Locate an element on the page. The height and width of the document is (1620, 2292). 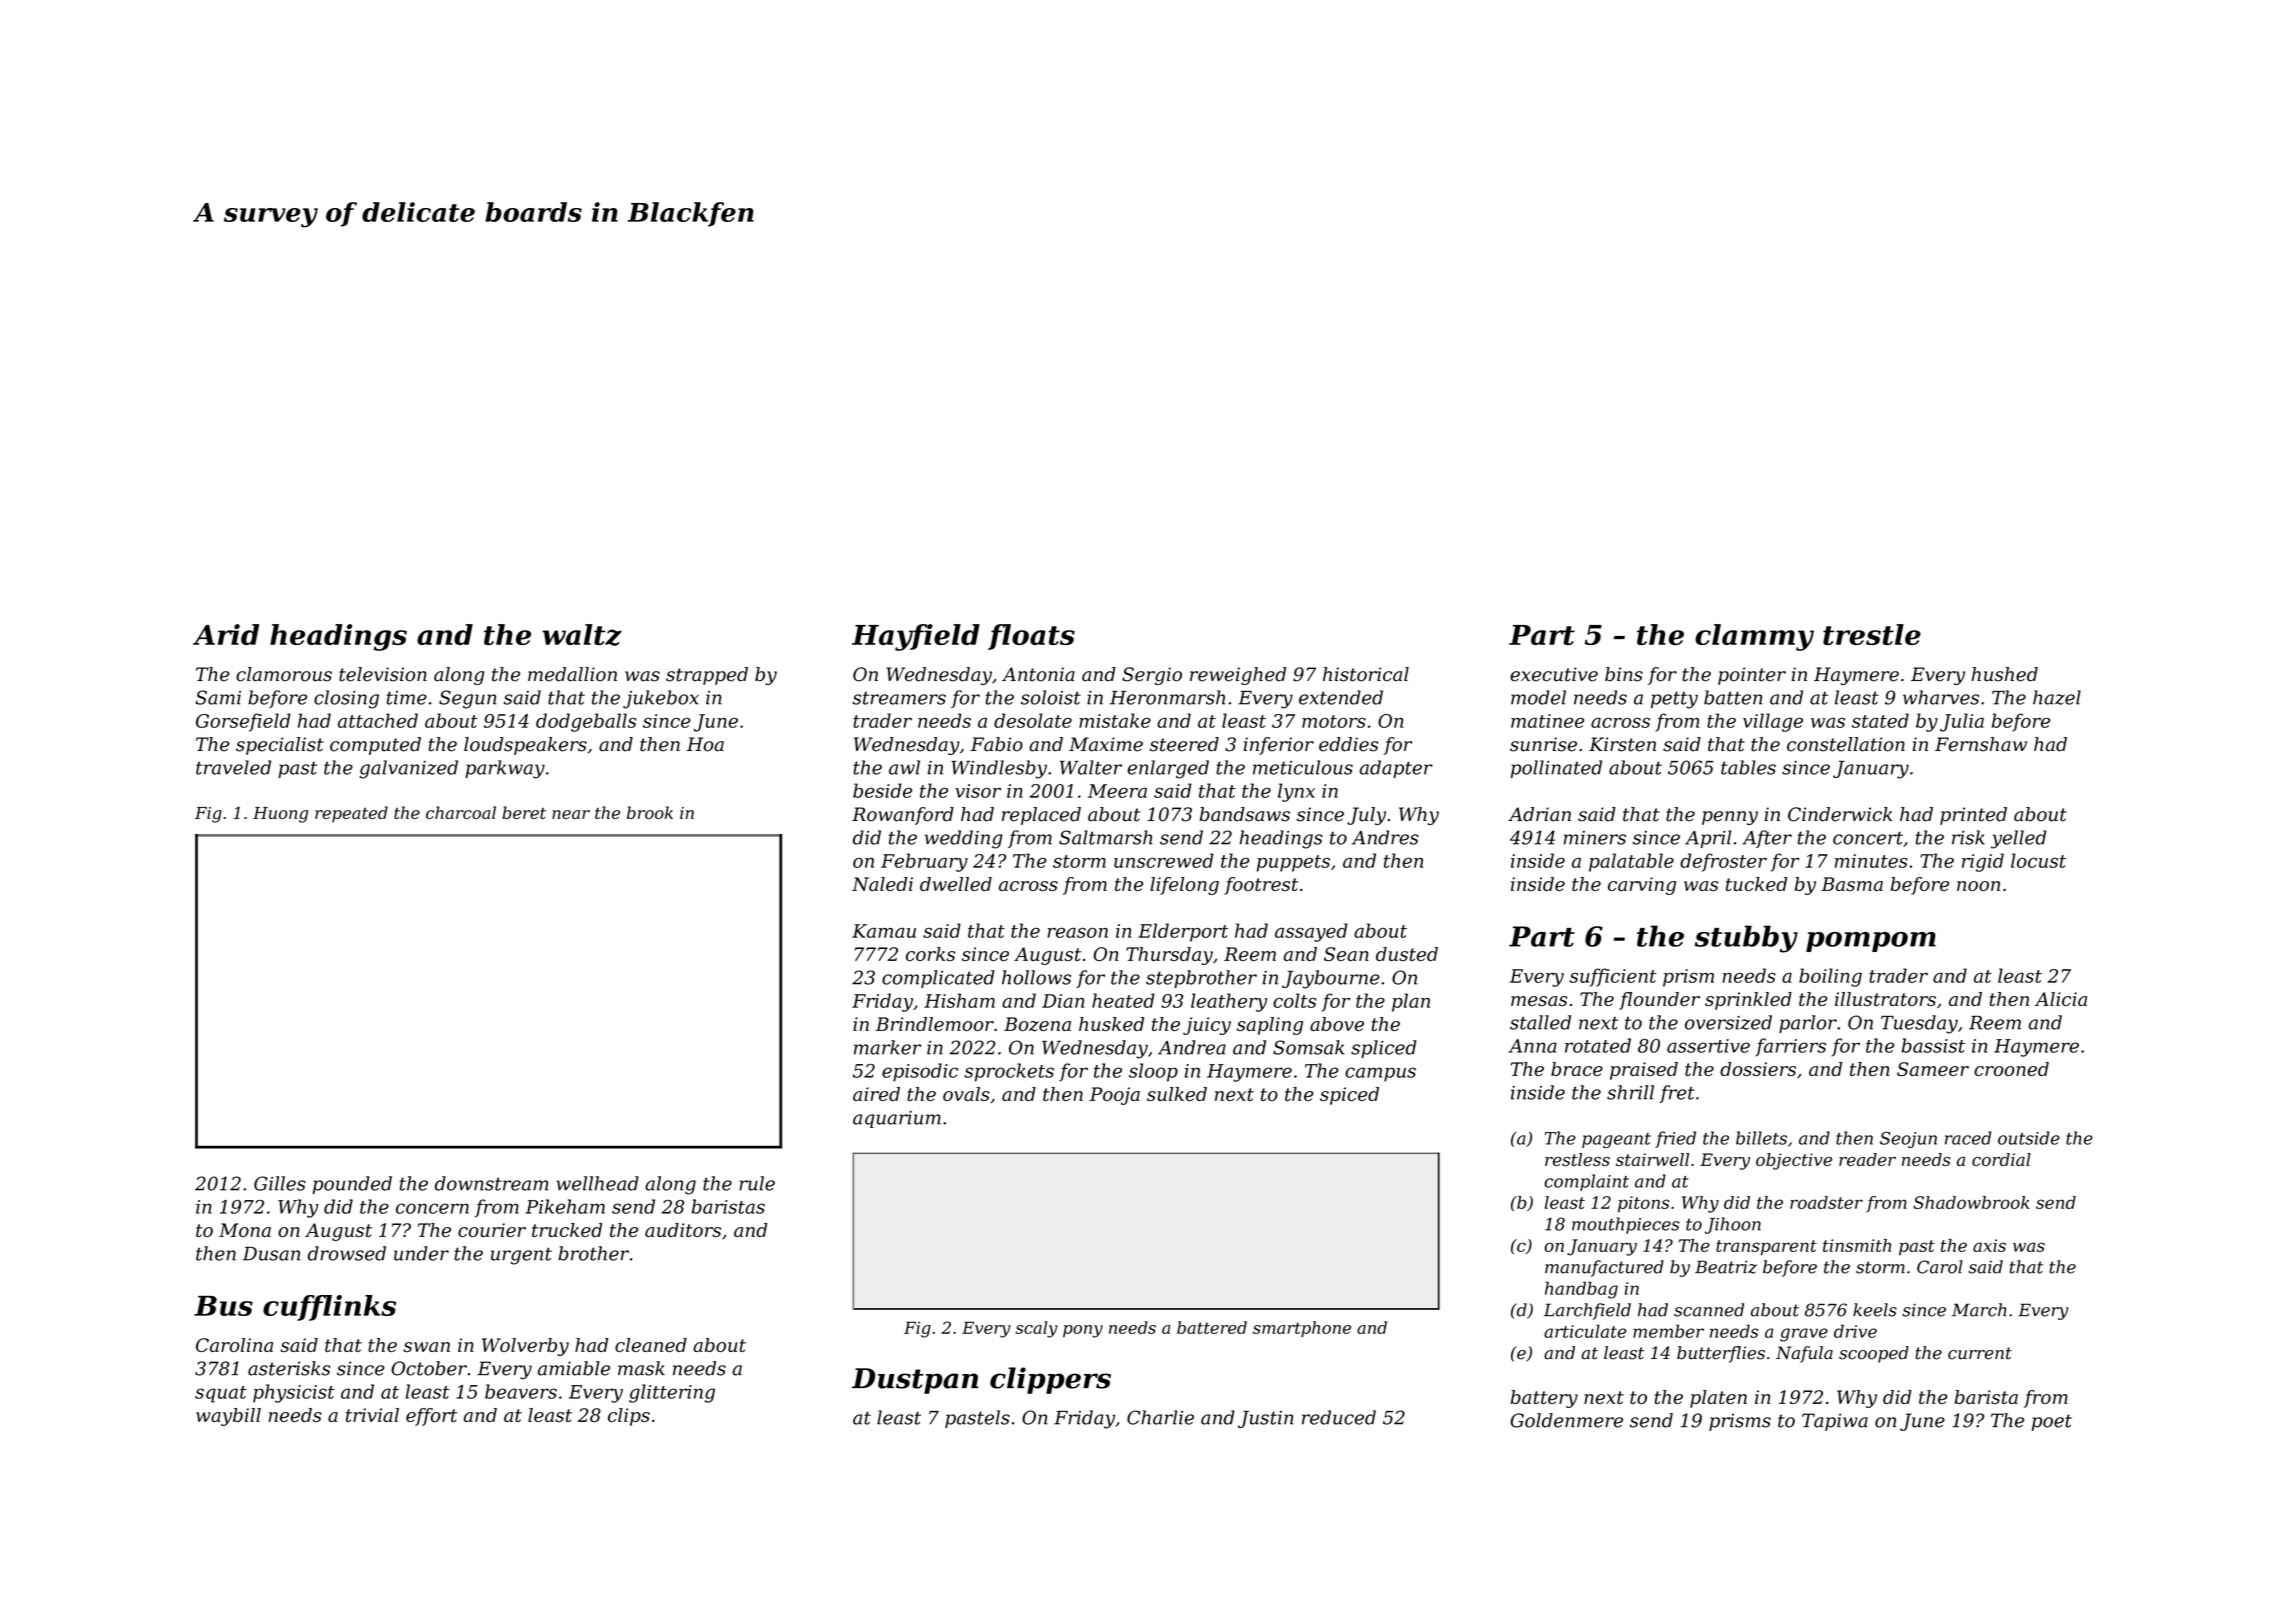
Gilles is located at coordinates (280, 1183).
